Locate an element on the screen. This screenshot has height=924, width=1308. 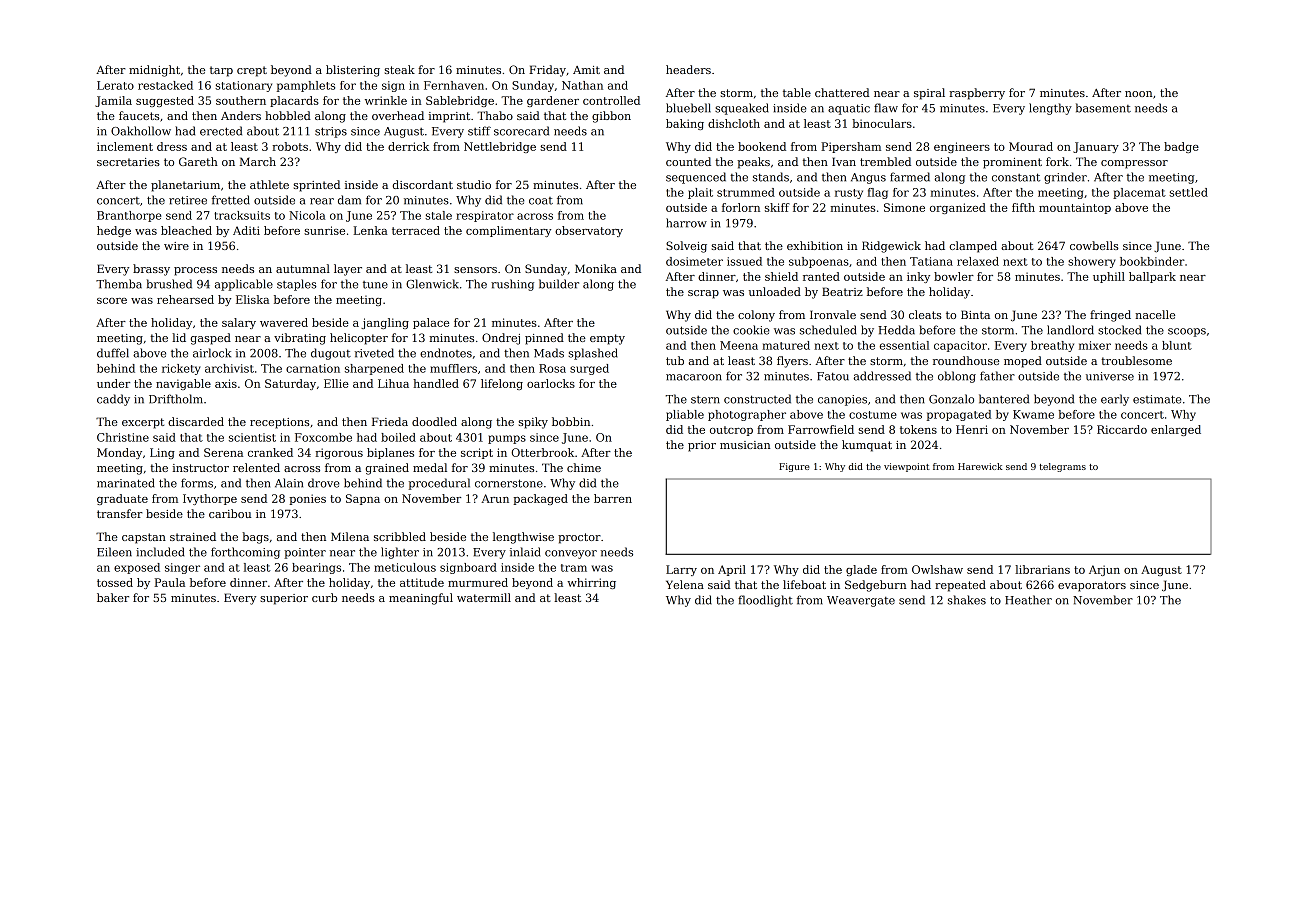
superior is located at coordinates (284, 599).
